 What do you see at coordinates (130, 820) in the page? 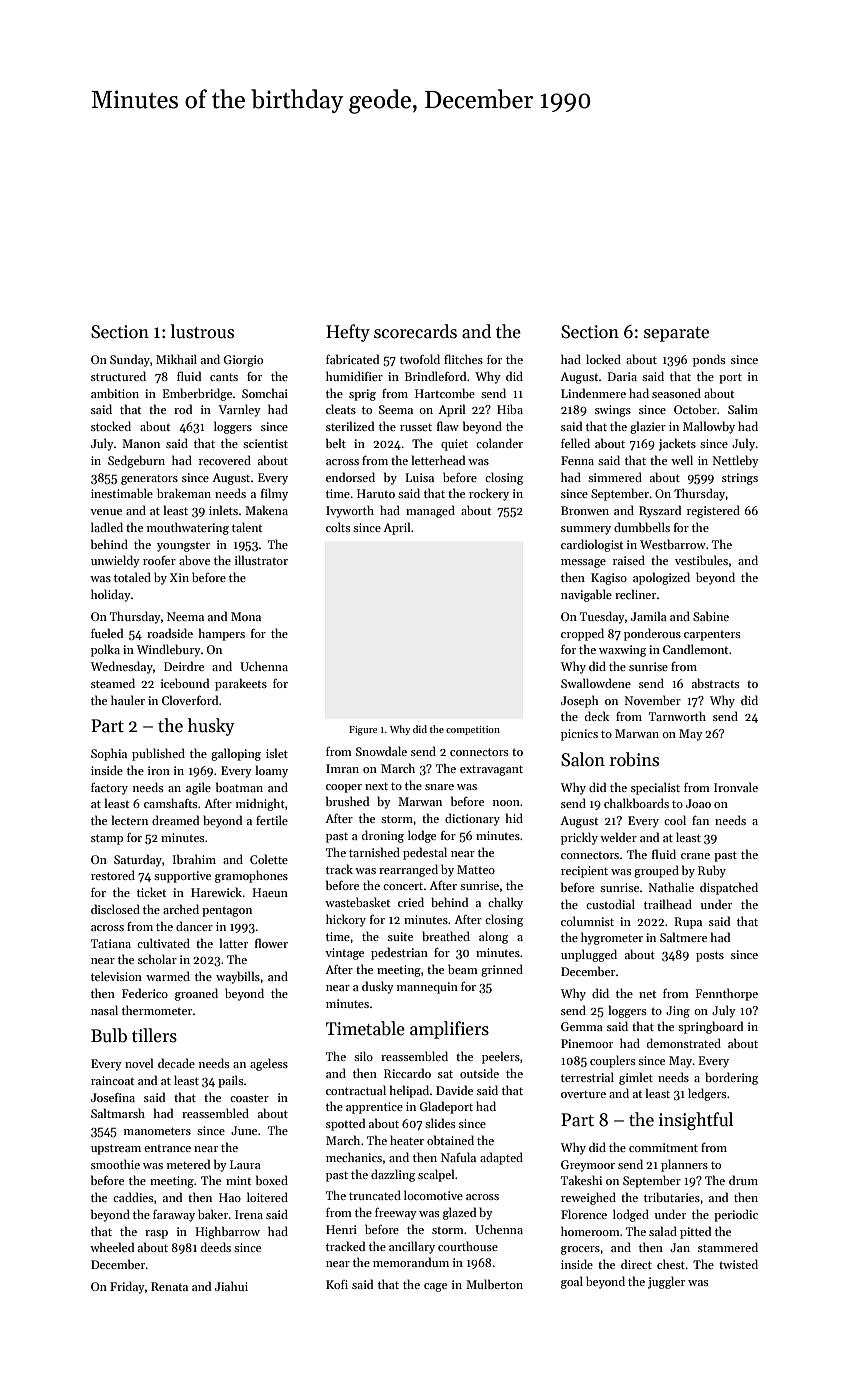
I see `lectern` at bounding box center [130, 820].
